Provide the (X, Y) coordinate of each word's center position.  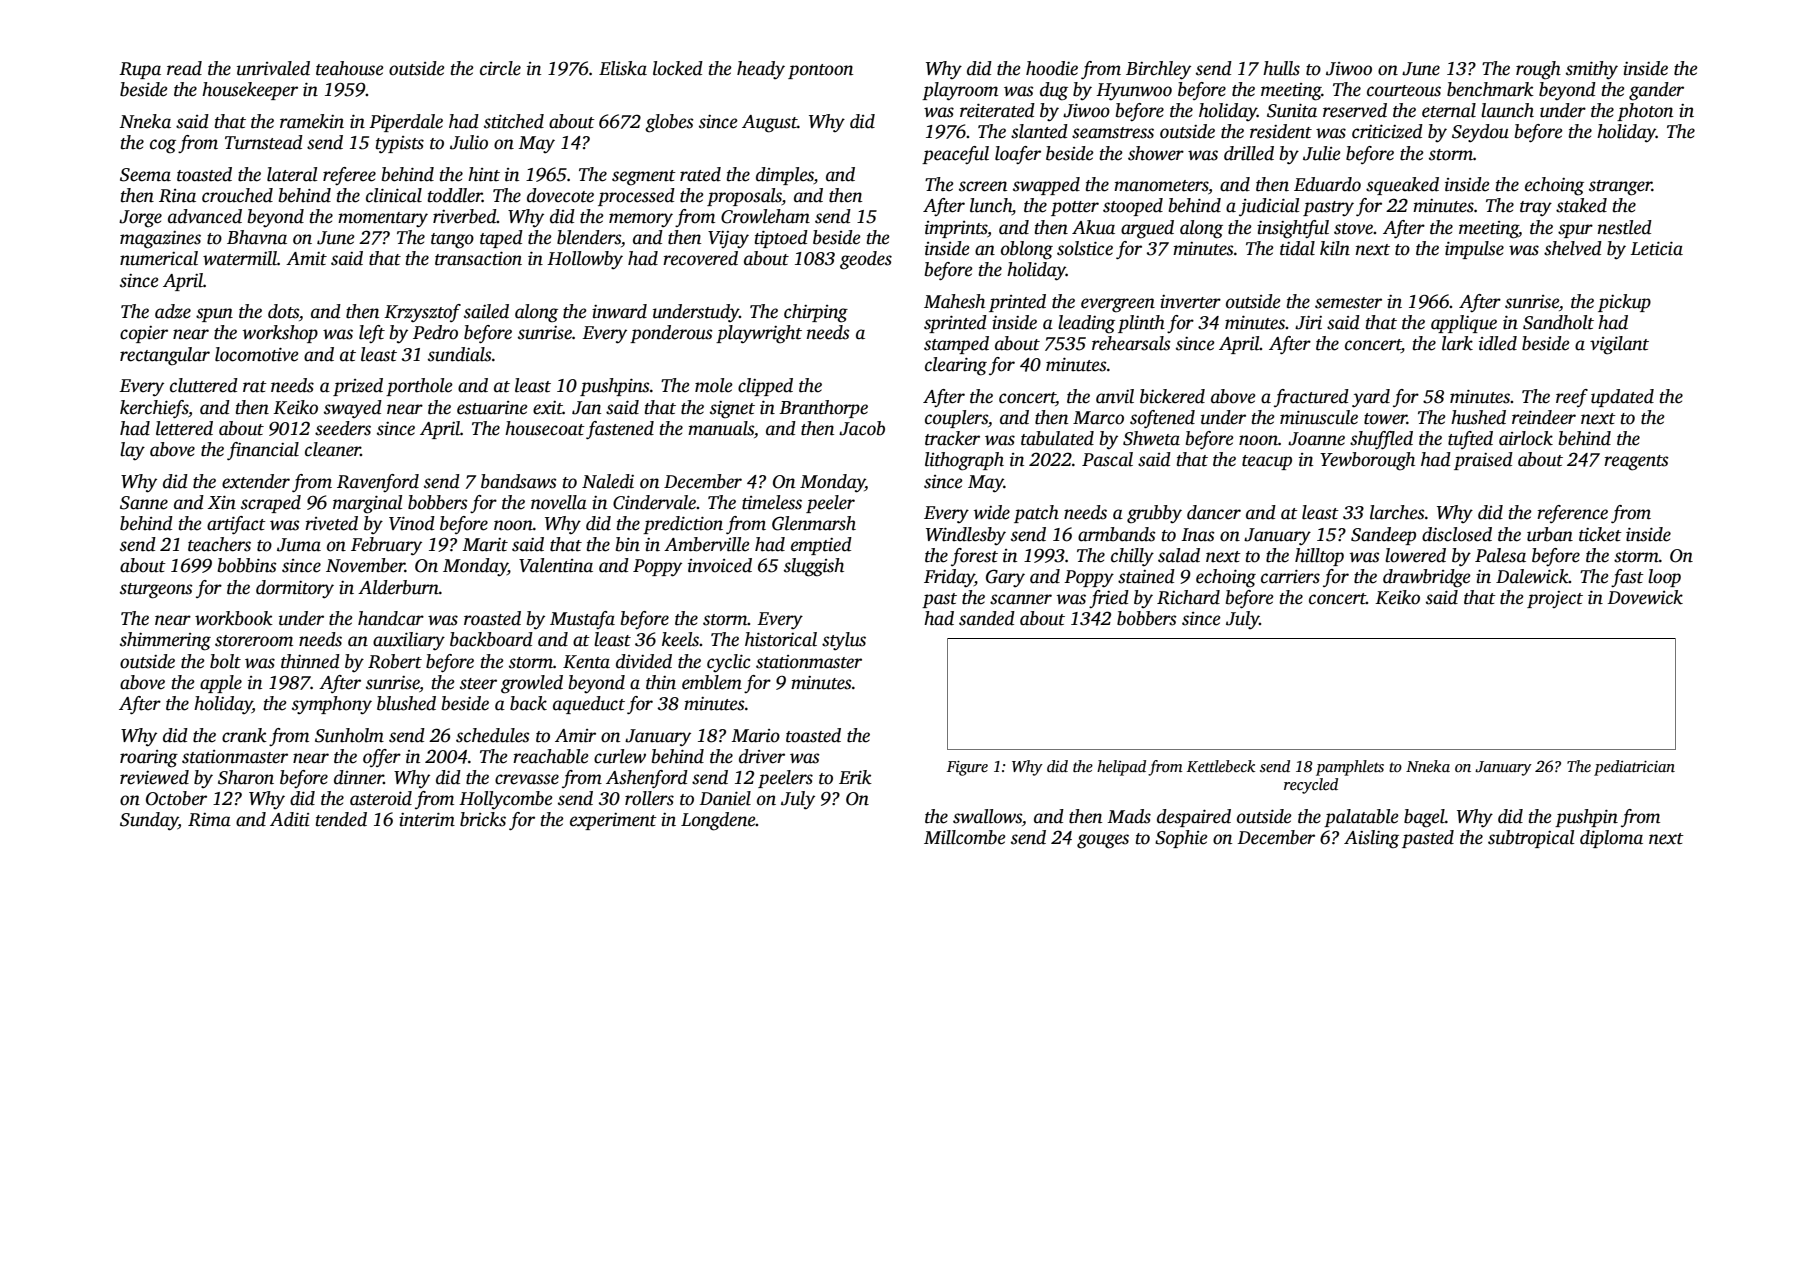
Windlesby (966, 536)
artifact (236, 525)
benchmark (1490, 89)
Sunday (149, 821)
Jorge (140, 219)
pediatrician (1634, 768)
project (1555, 599)
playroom (960, 91)
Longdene (718, 821)
